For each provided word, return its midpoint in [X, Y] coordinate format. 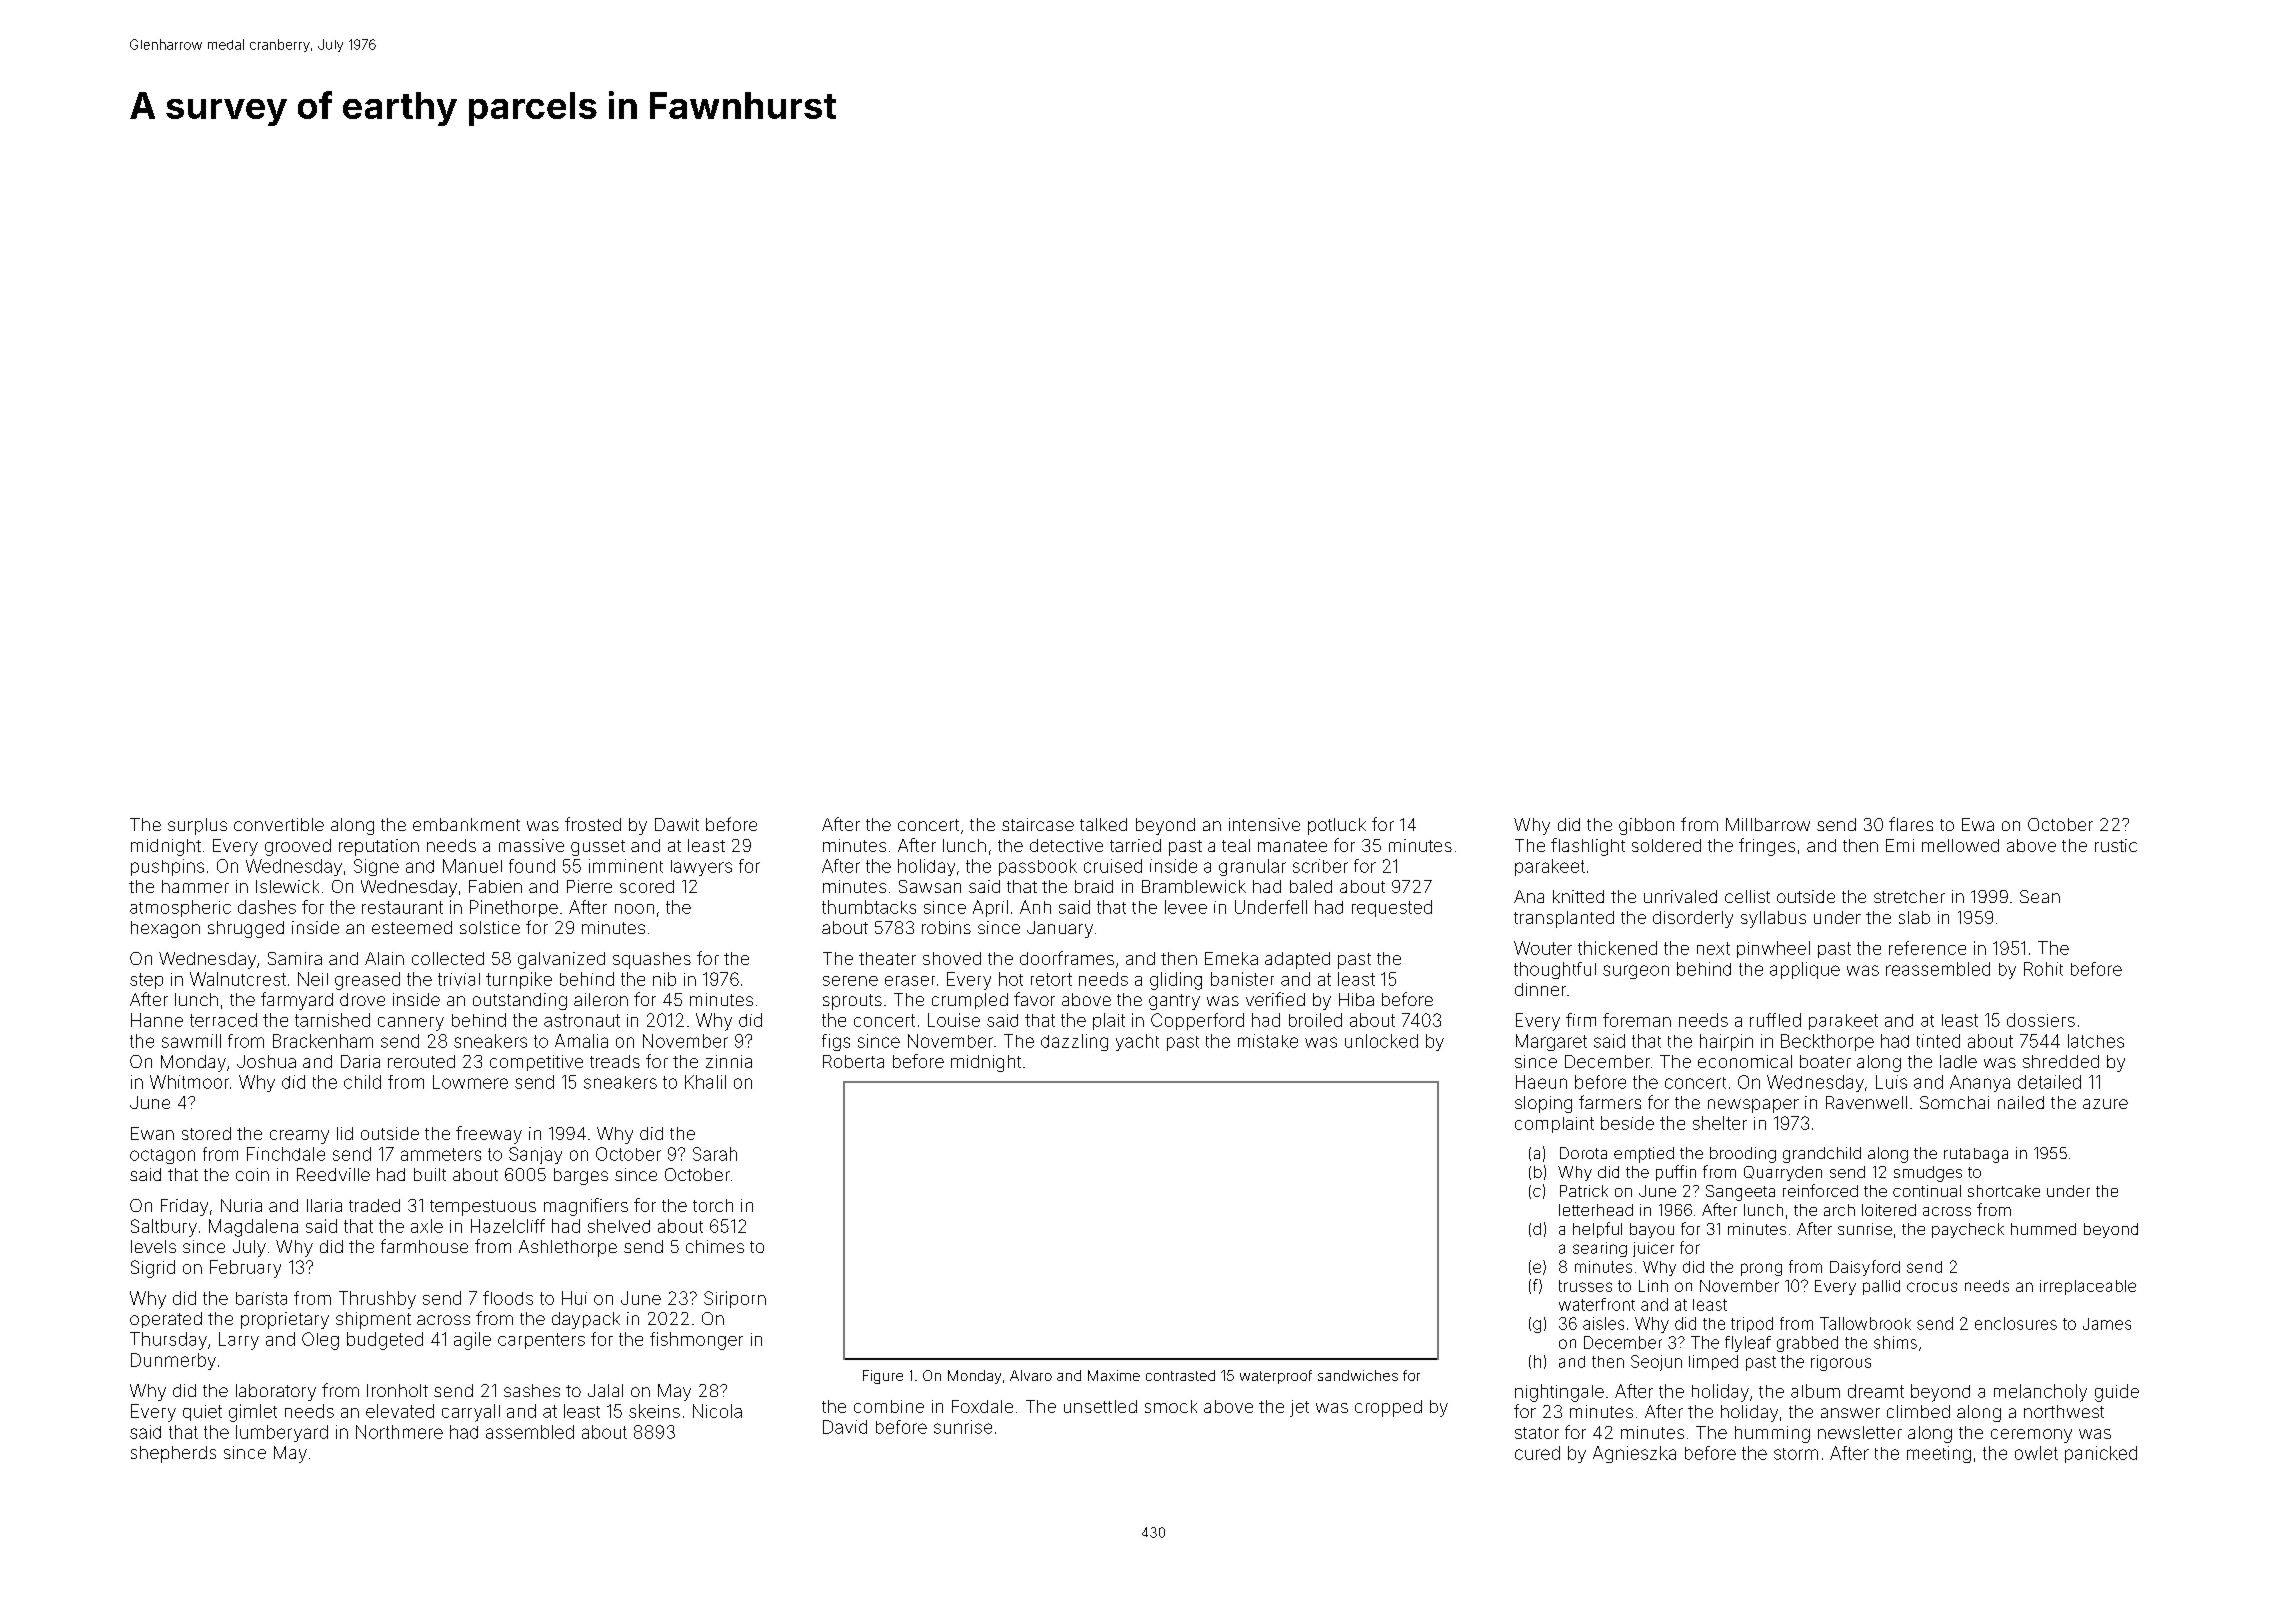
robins [946, 927]
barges [581, 1176]
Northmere [399, 1432]
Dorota [1583, 1153]
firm [1581, 1020]
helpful [1597, 1230]
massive [531, 845]
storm [1796, 1454]
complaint [1554, 1125]
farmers [1610, 1102]
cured [1537, 1453]
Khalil [705, 1082]
